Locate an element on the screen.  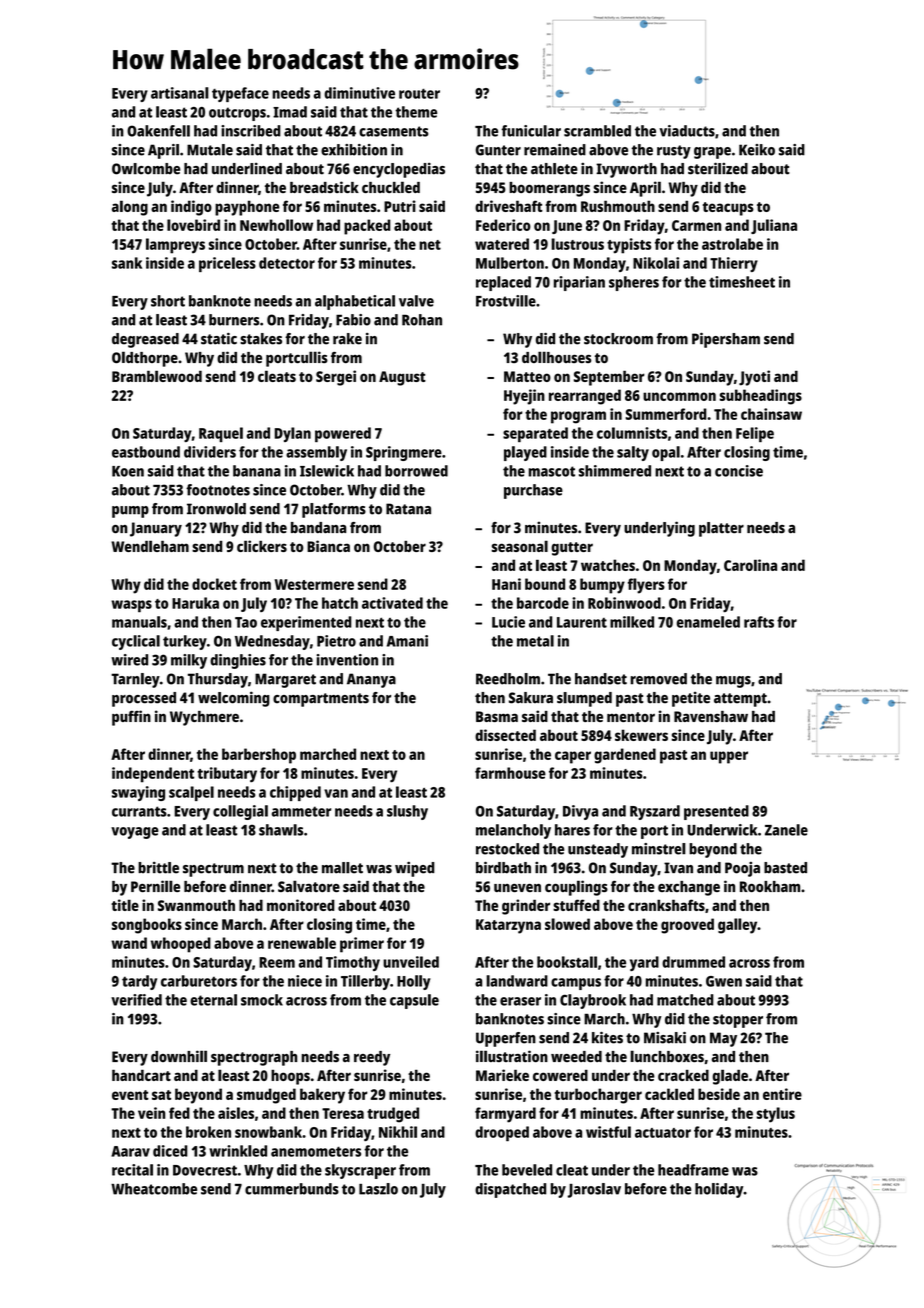
Koen is located at coordinates (128, 471).
